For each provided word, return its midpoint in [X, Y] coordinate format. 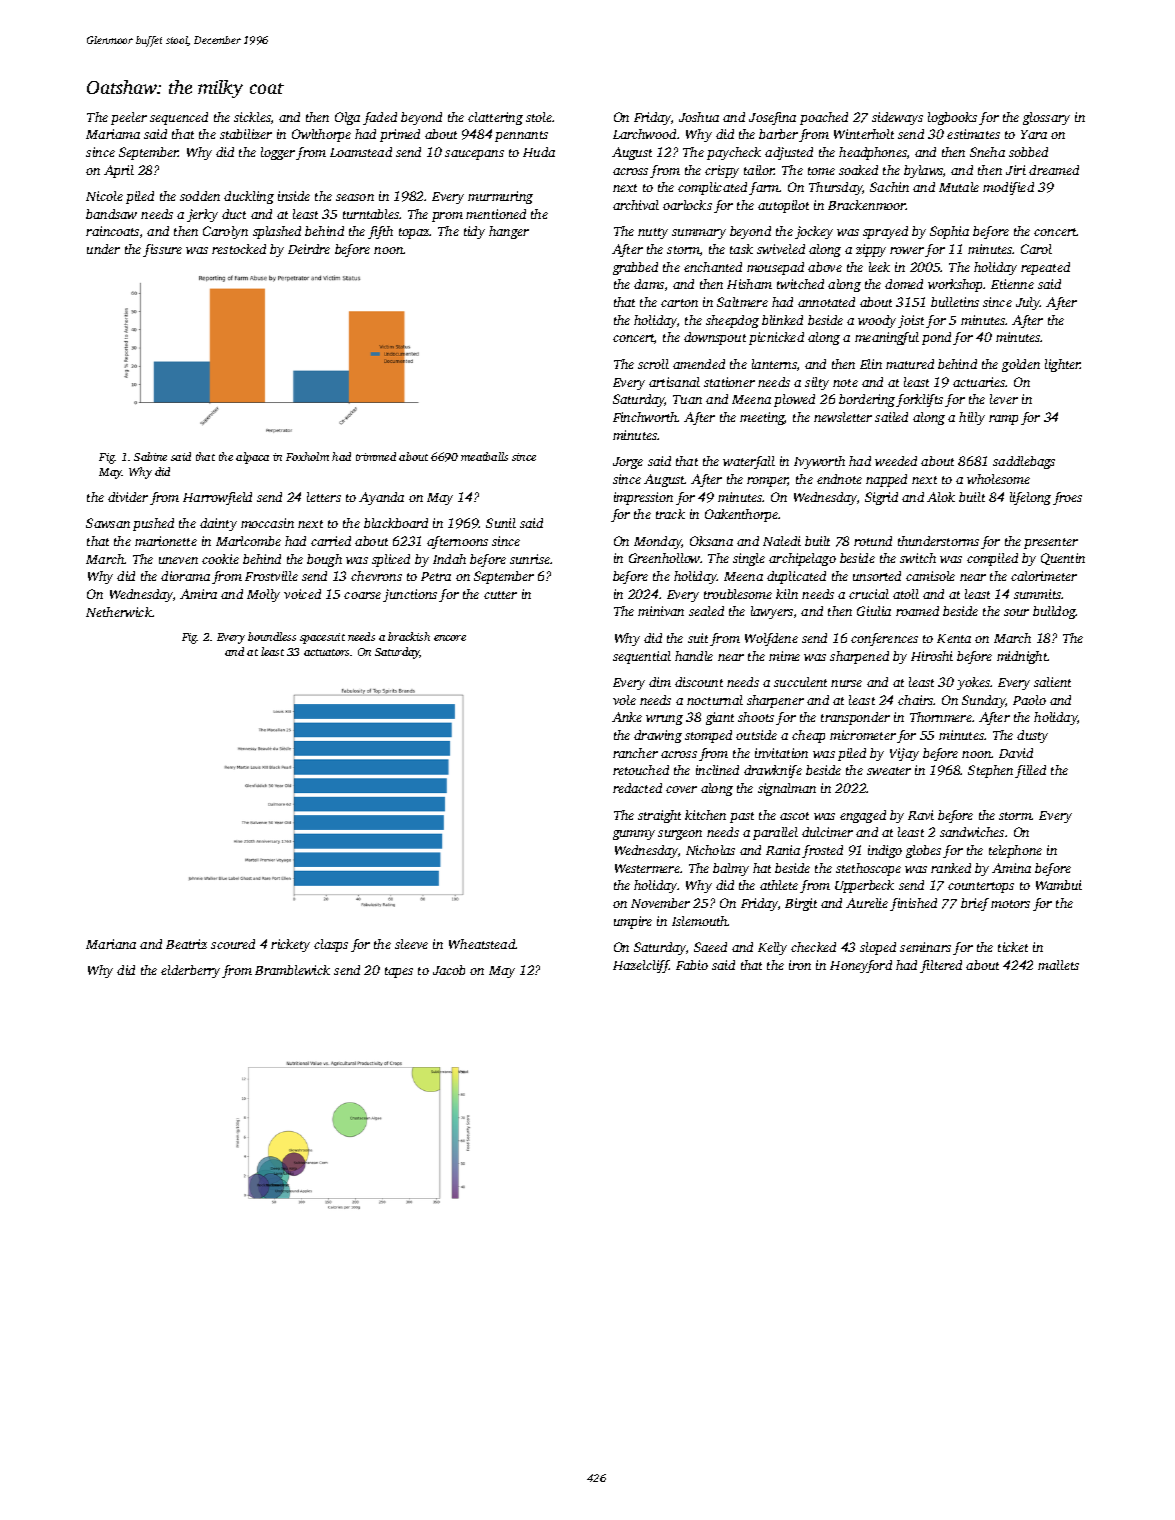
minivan [661, 611]
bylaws [923, 171]
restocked [239, 249]
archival [636, 205]
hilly [972, 418]
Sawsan [108, 523]
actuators [326, 652]
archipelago [802, 559]
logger [278, 153]
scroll [653, 364]
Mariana [111, 944]
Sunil [501, 523]
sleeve [411, 944]
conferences [884, 639]
